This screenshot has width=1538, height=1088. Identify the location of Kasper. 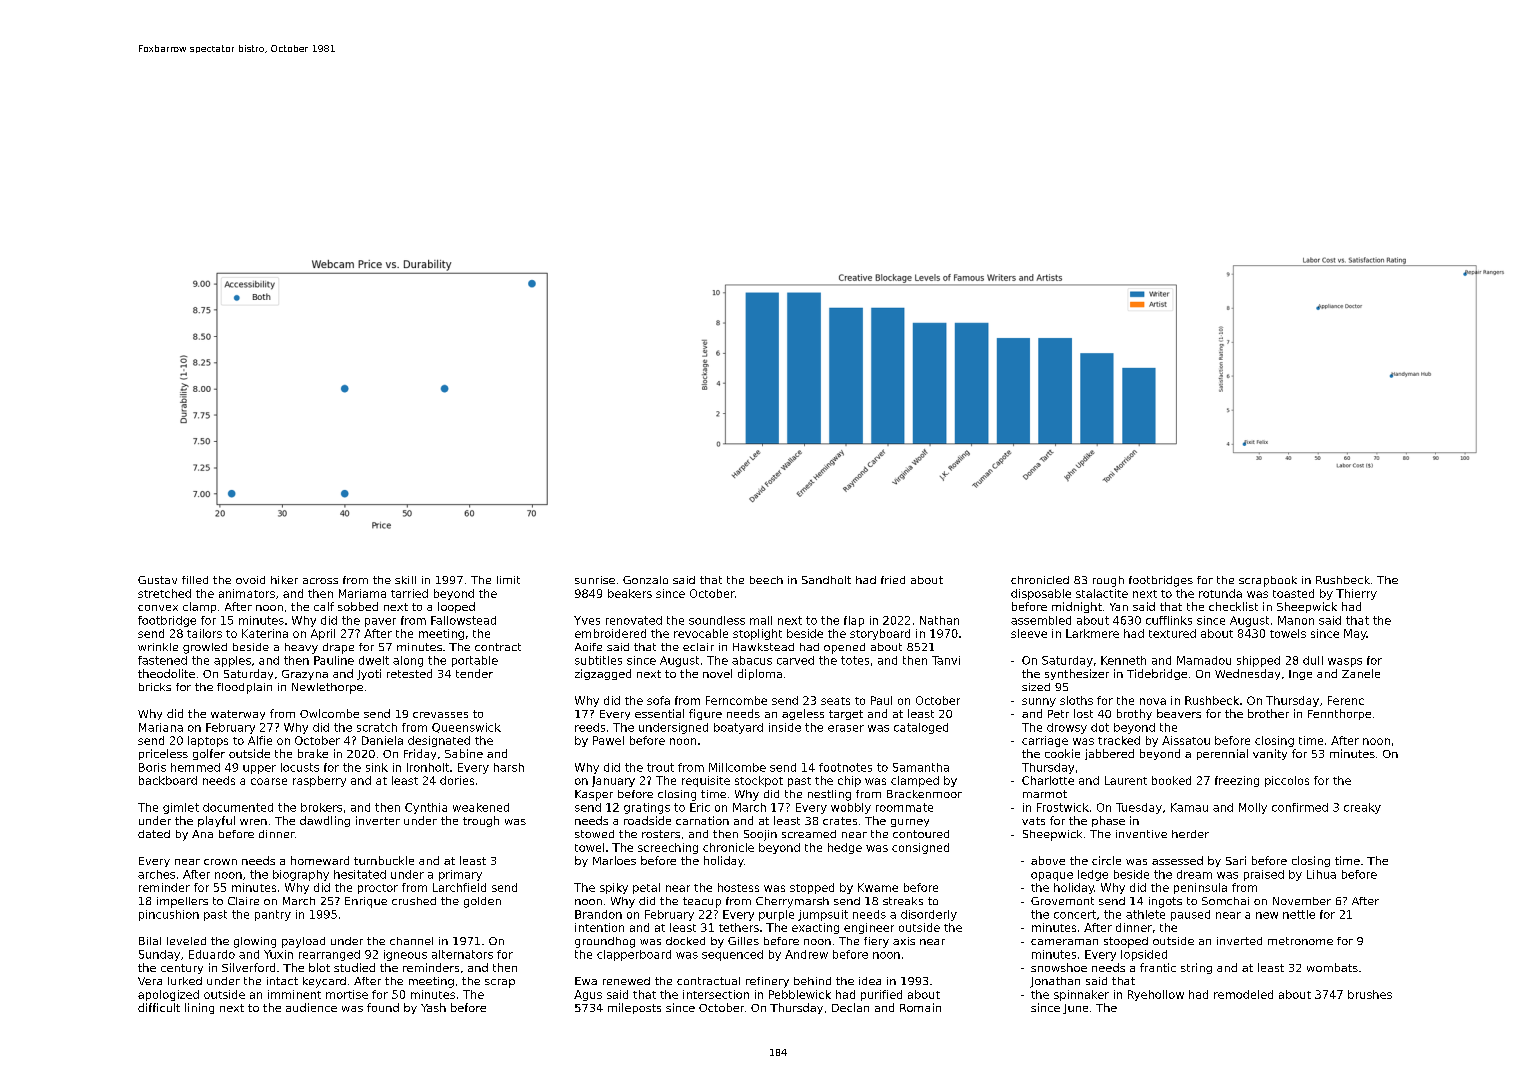
(594, 795).
